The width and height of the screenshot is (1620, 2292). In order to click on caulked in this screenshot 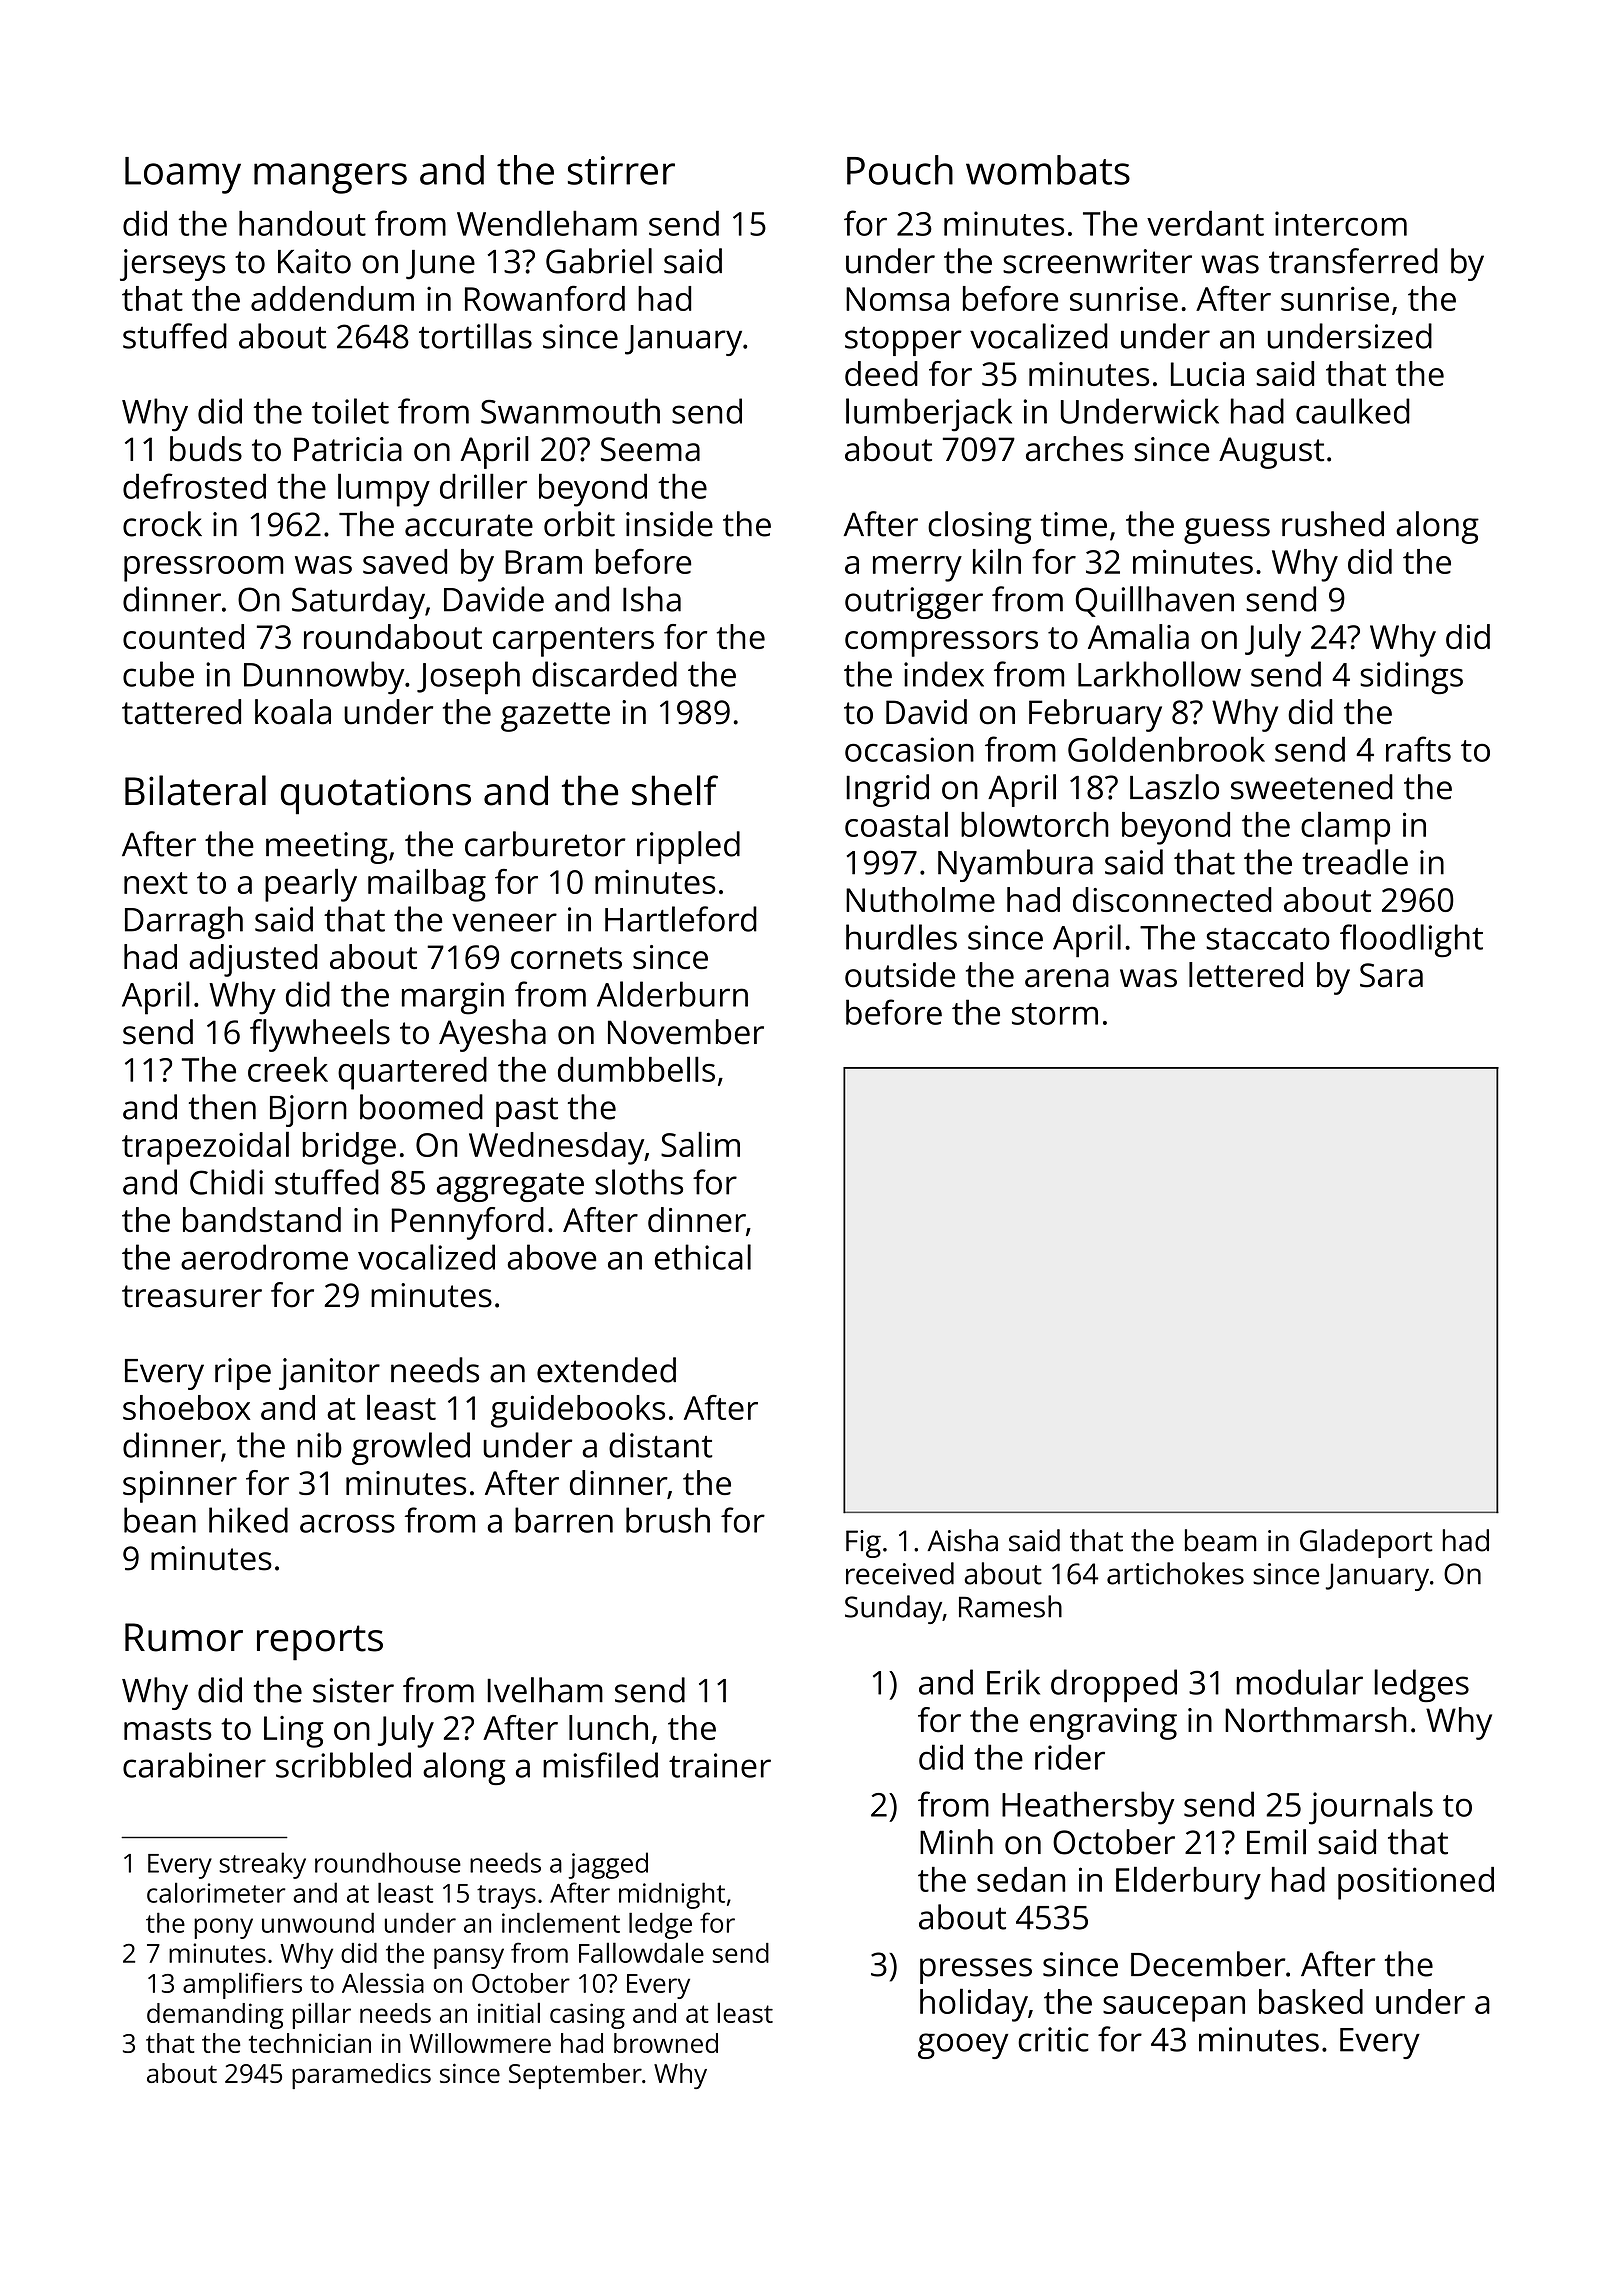, I will do `click(1353, 411)`.
